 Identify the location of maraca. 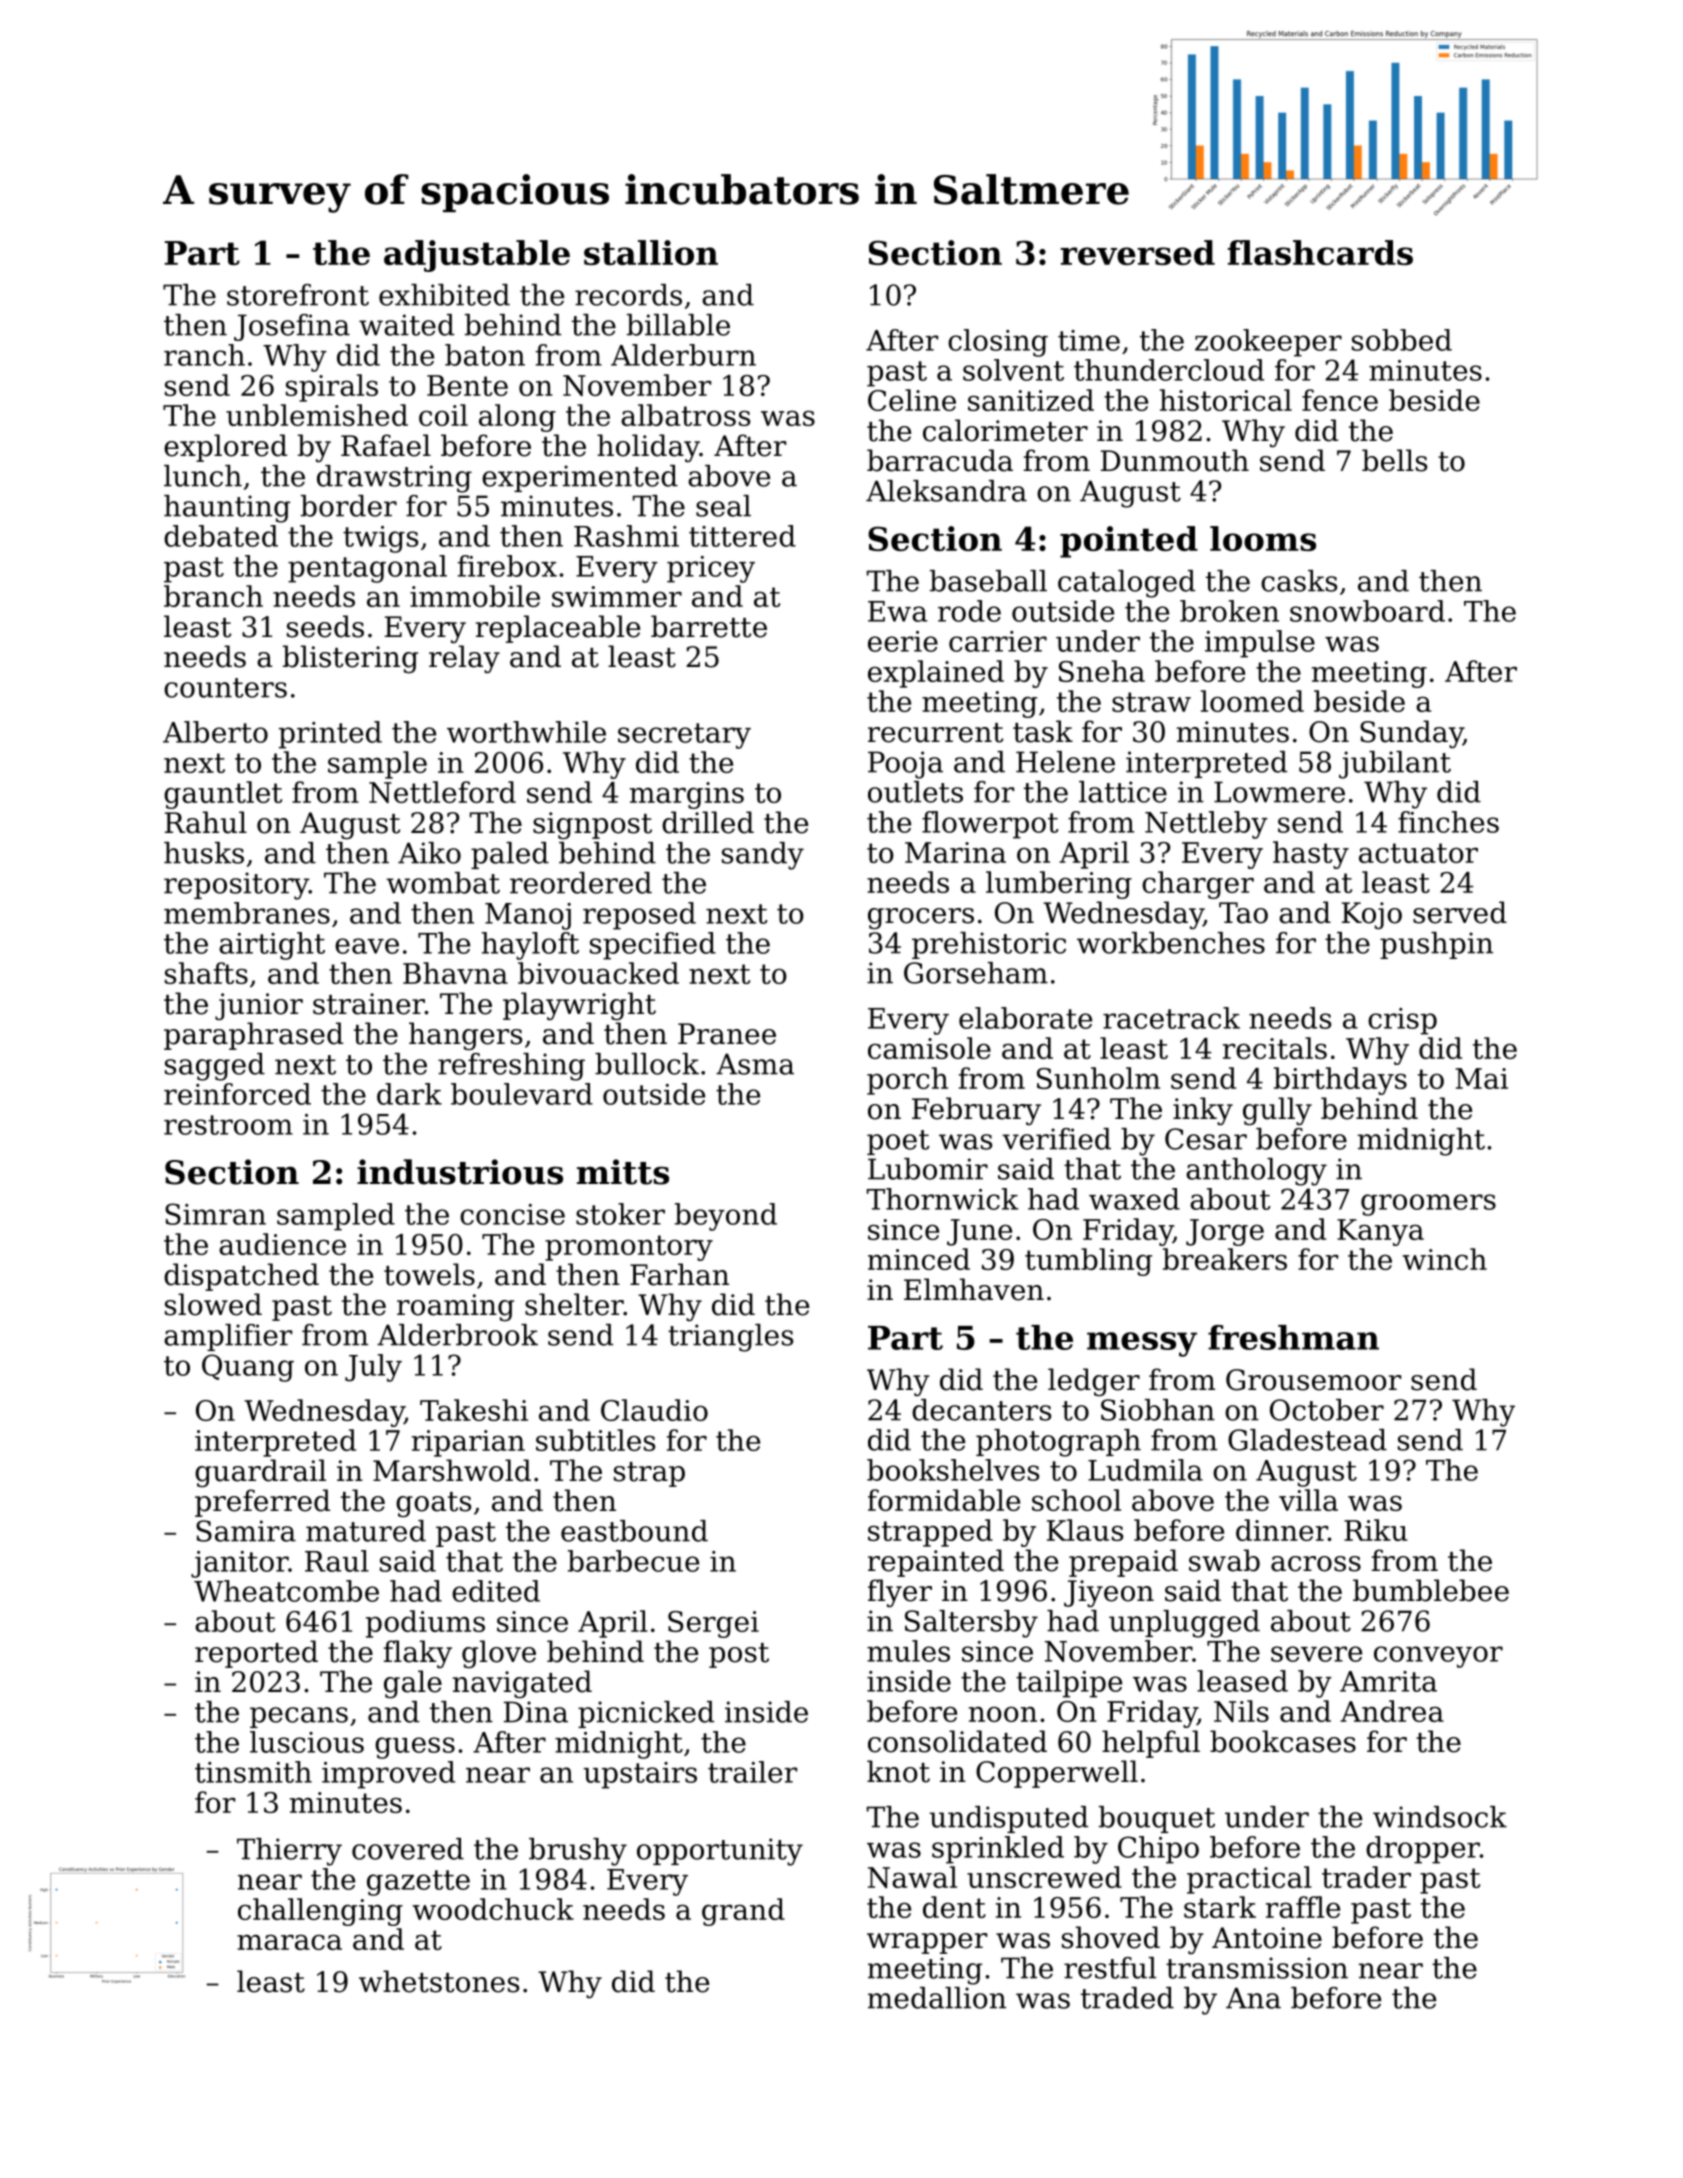
(289, 1942).
